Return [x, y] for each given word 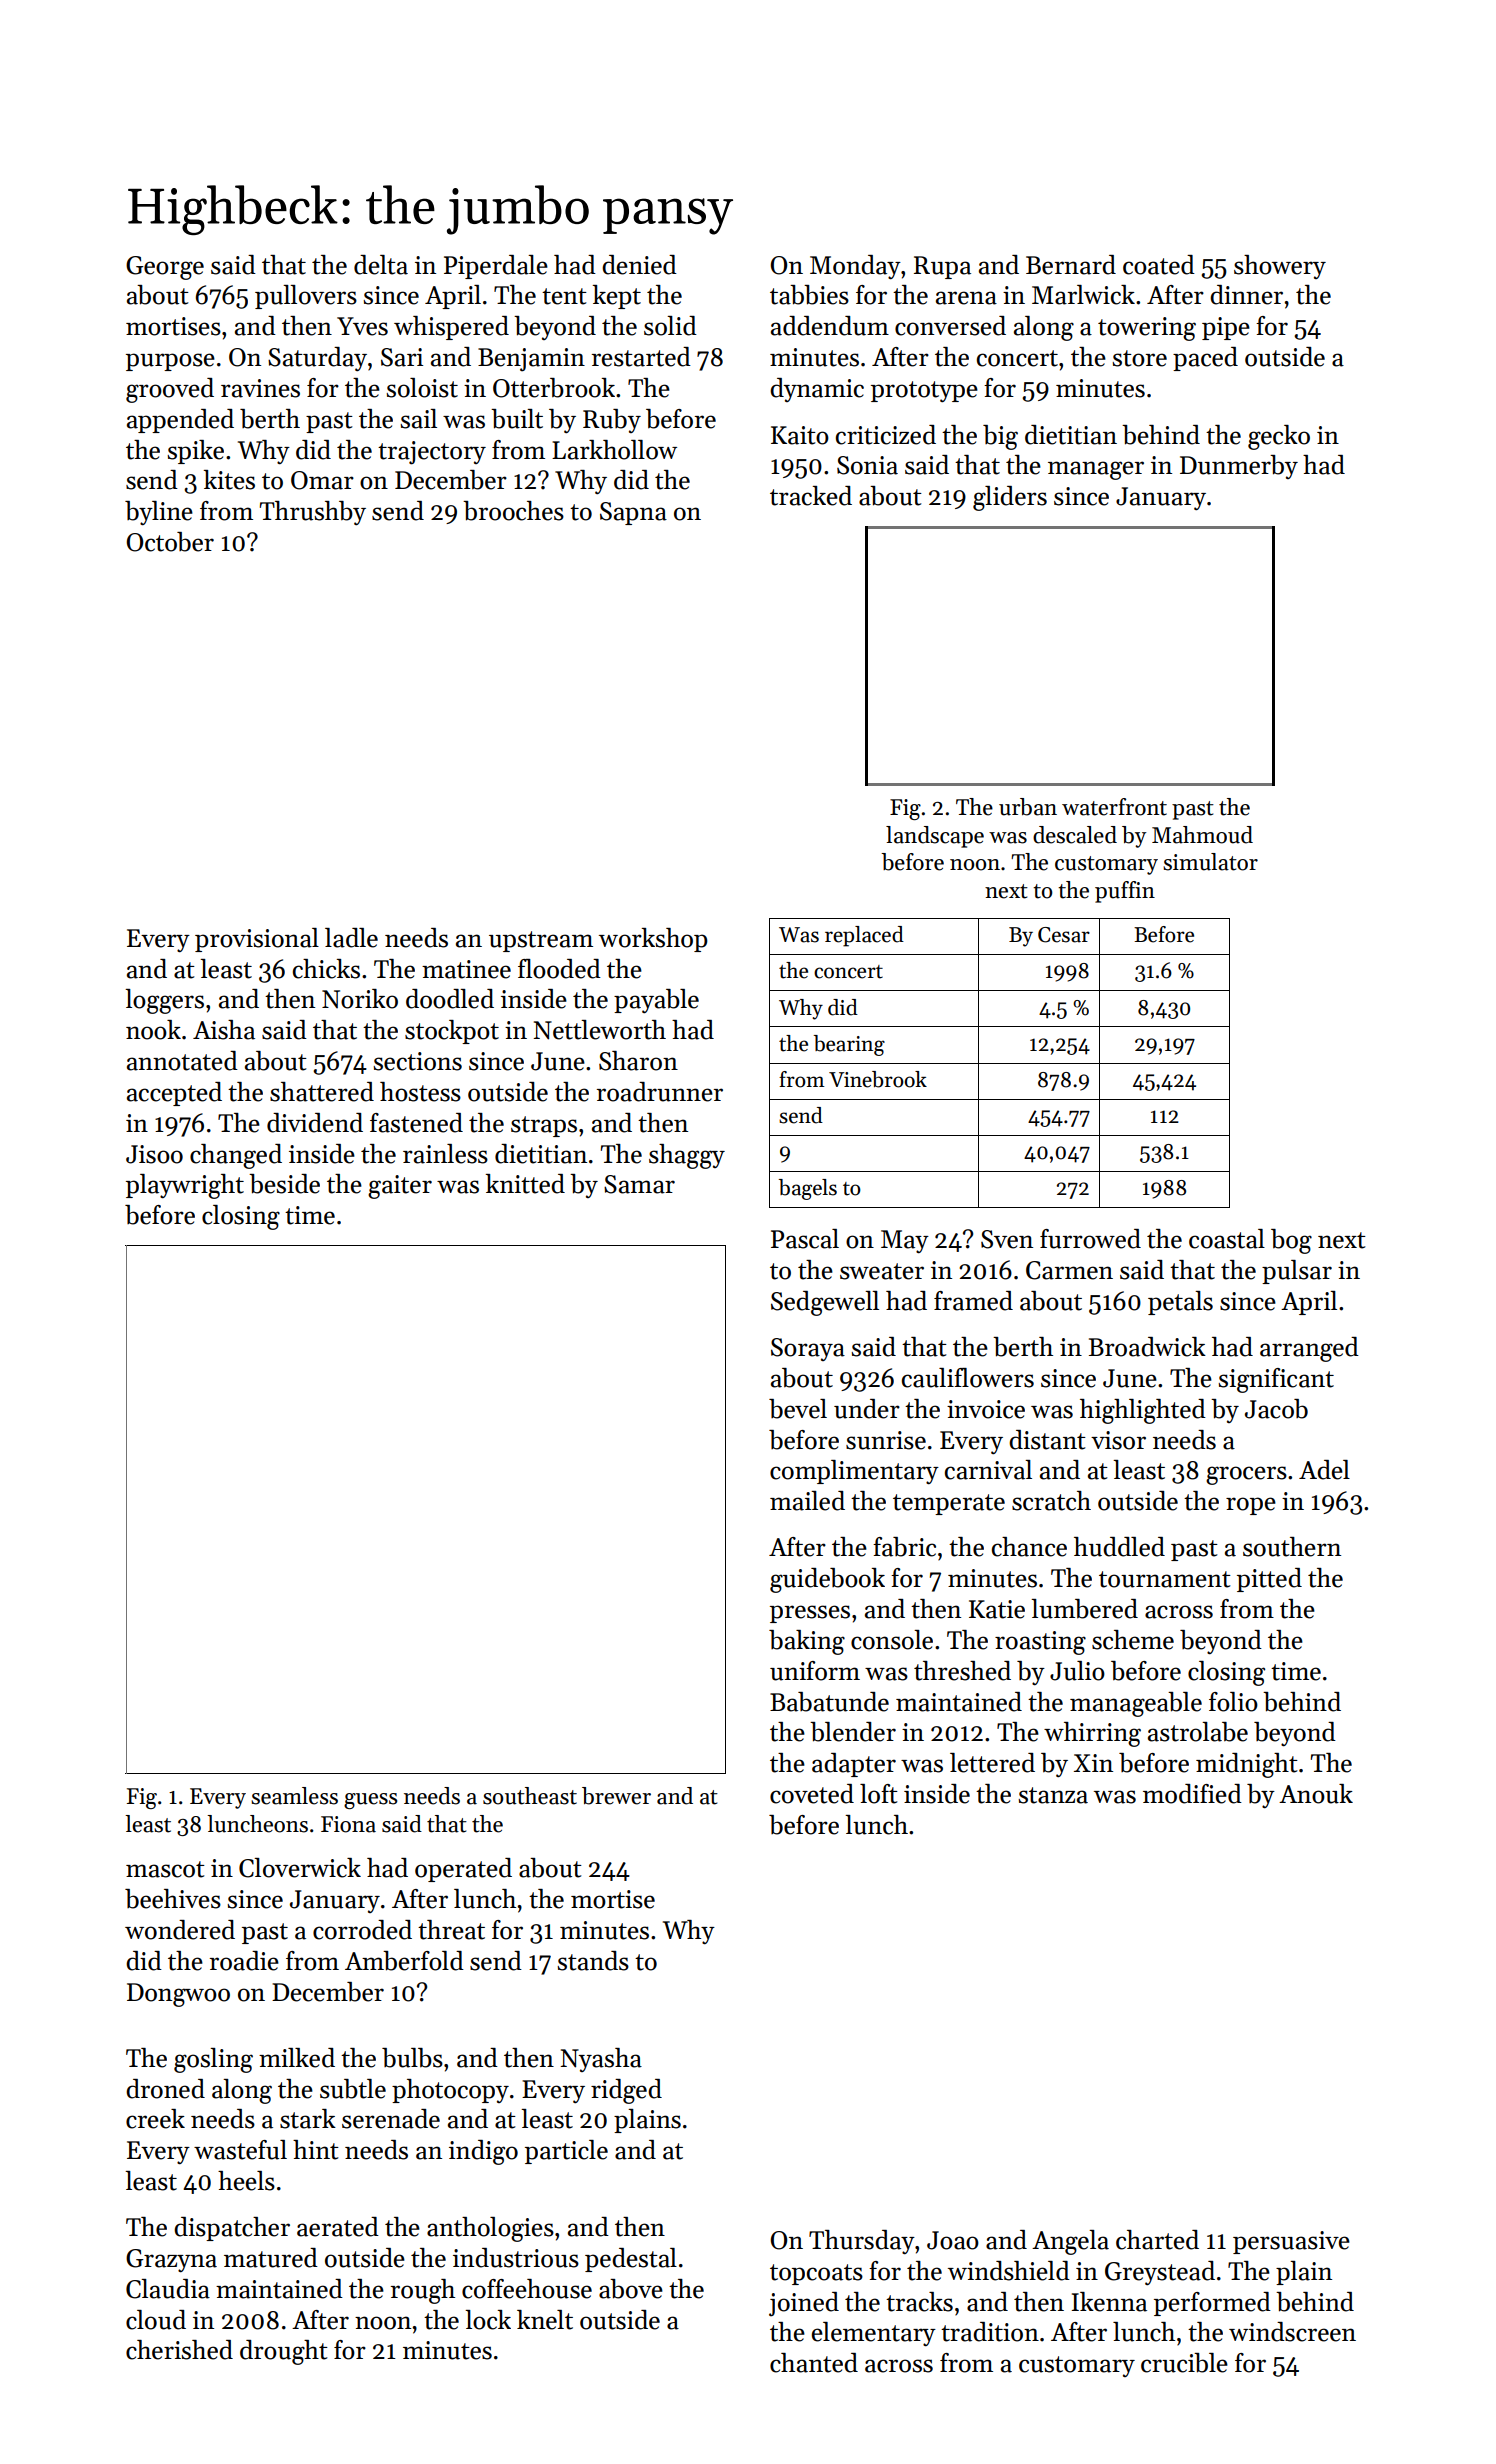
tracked [811, 496]
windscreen [1292, 2332]
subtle [353, 2089]
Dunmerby [1239, 467]
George [165, 268]
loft [879, 1794]
